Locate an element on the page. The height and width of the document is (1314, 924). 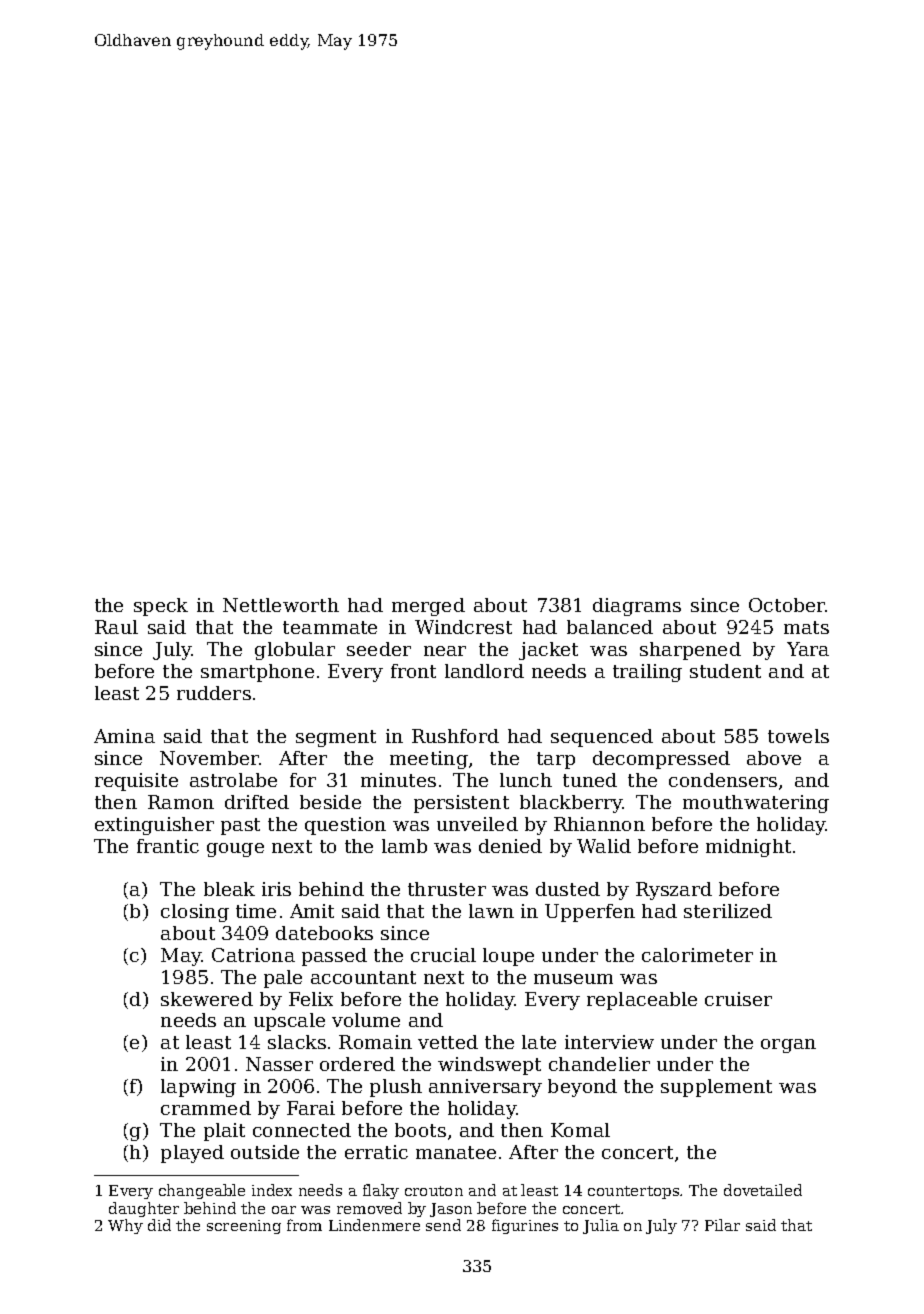
segment is located at coordinates (336, 738).
